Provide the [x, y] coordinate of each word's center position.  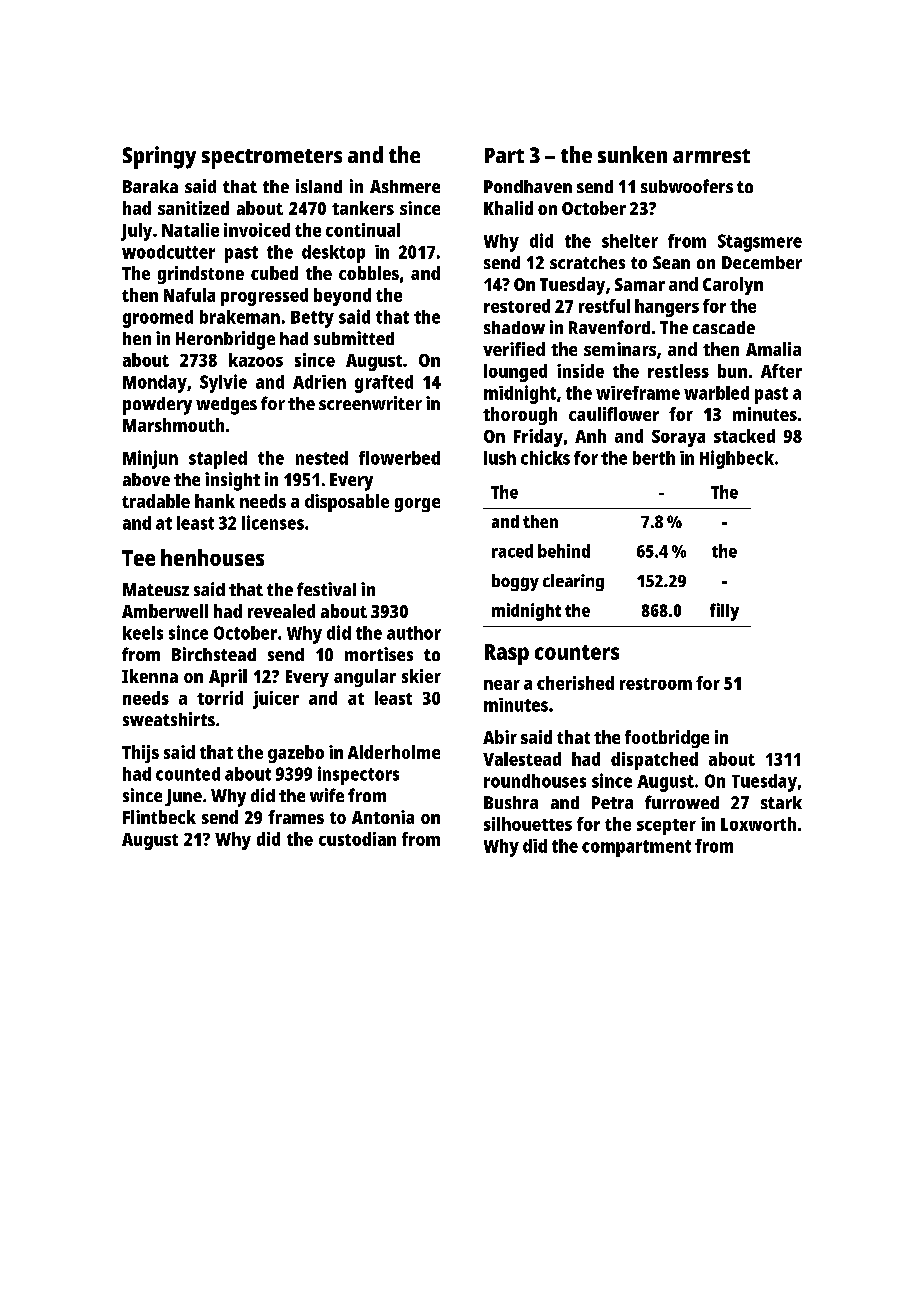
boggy [515, 582]
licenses [273, 522]
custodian [357, 839]
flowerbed [399, 458]
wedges [226, 406]
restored [517, 306]
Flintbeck [159, 817]
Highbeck [737, 459]
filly [724, 612]
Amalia [773, 349]
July [136, 232]
